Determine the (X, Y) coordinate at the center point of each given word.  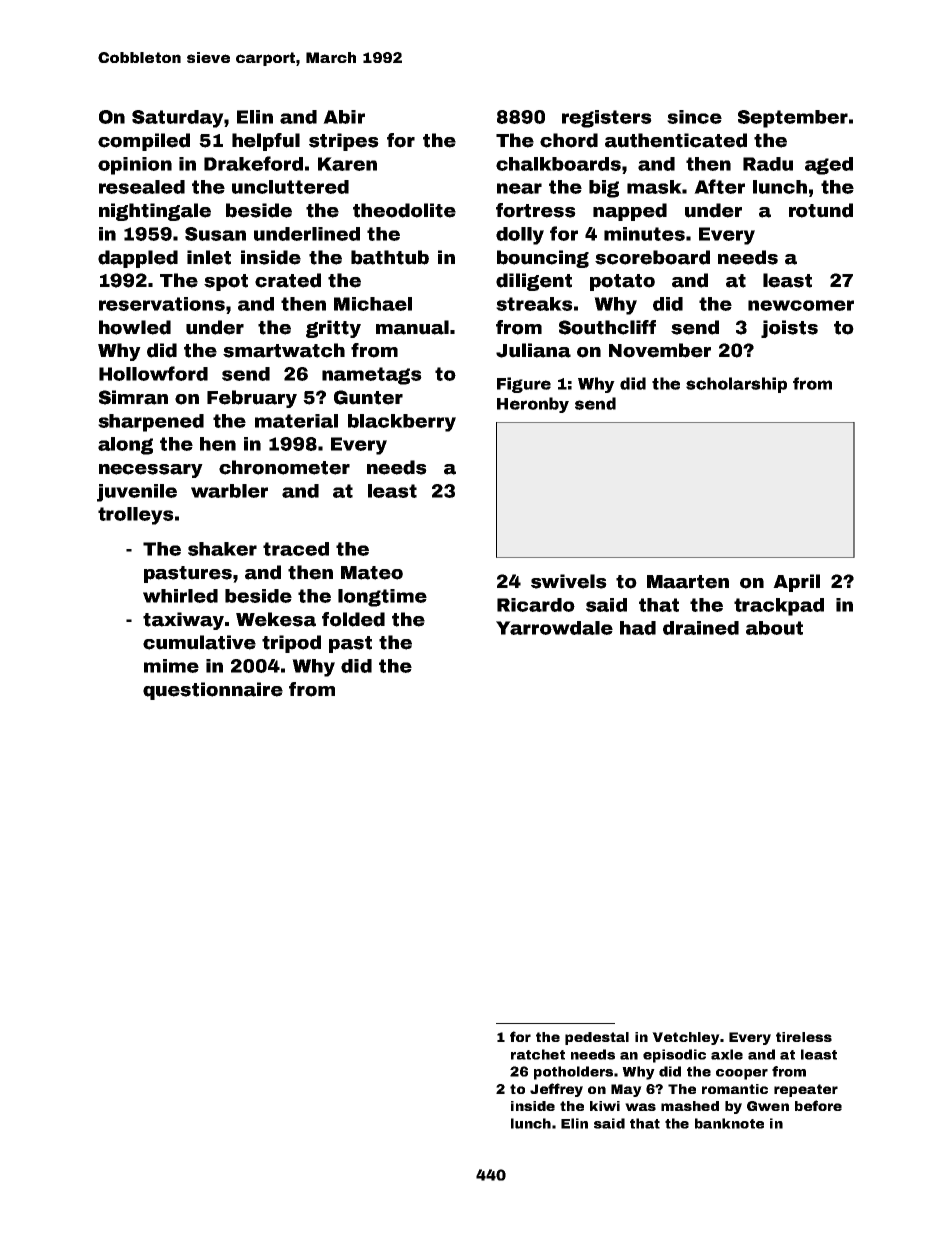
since (694, 117)
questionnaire (213, 691)
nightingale (155, 212)
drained (701, 628)
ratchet (538, 1054)
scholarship (736, 385)
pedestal (597, 1038)
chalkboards (558, 164)
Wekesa (276, 619)
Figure (524, 385)
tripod (291, 644)
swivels (569, 581)
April (796, 583)
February (252, 399)
